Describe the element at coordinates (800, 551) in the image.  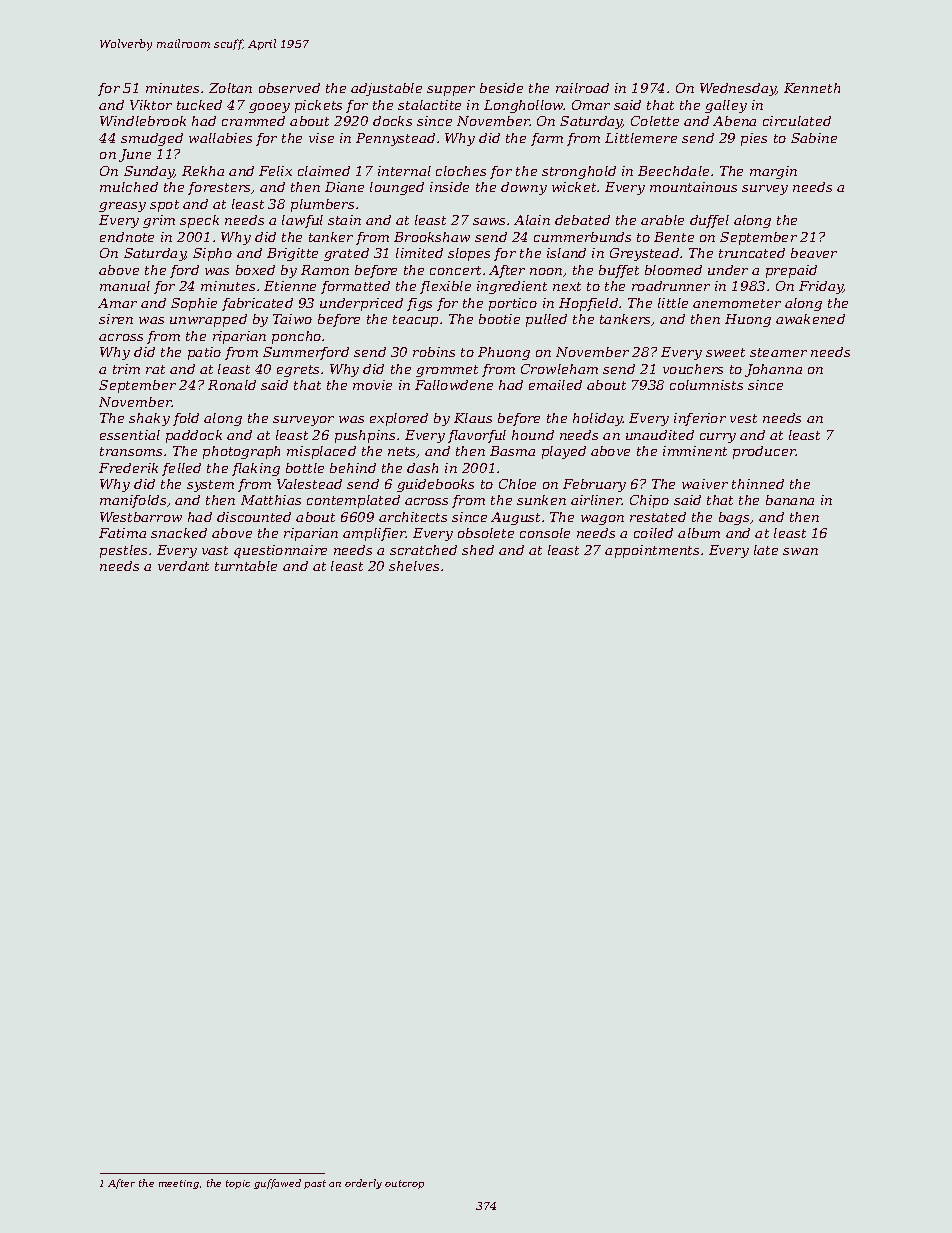
I see `swan` at that location.
